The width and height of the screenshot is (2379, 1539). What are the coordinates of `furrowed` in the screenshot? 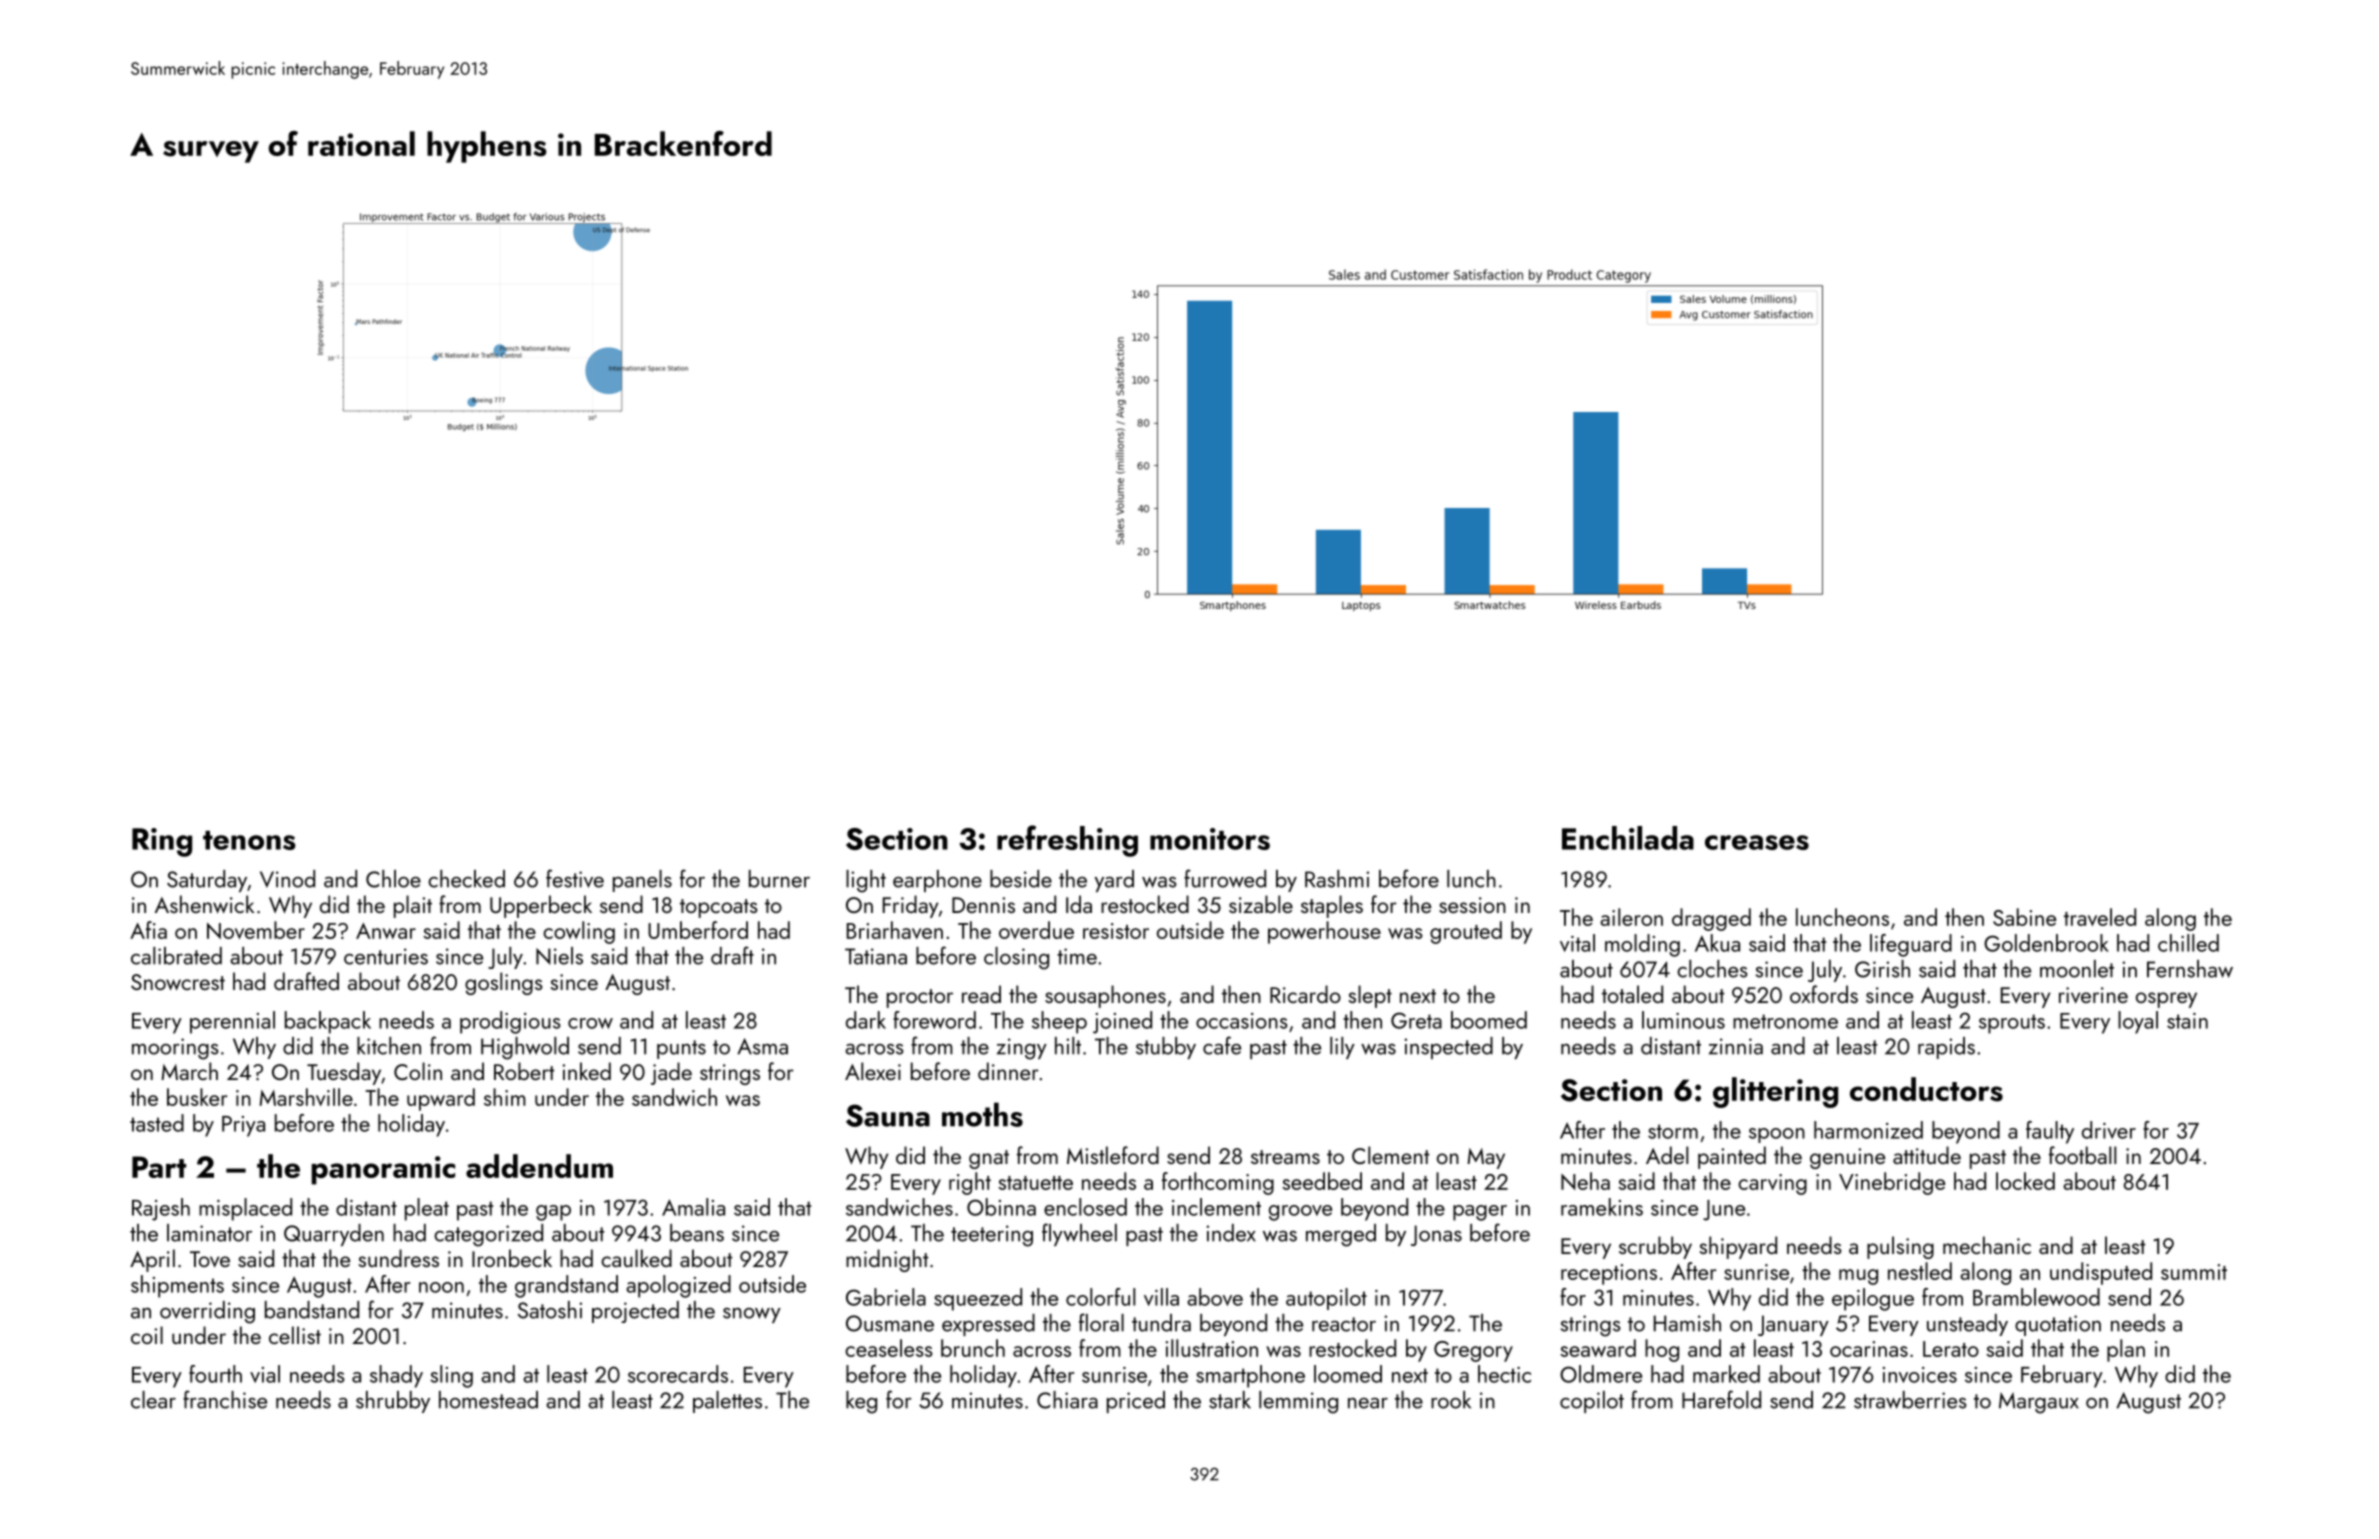 It's located at (1225, 878).
